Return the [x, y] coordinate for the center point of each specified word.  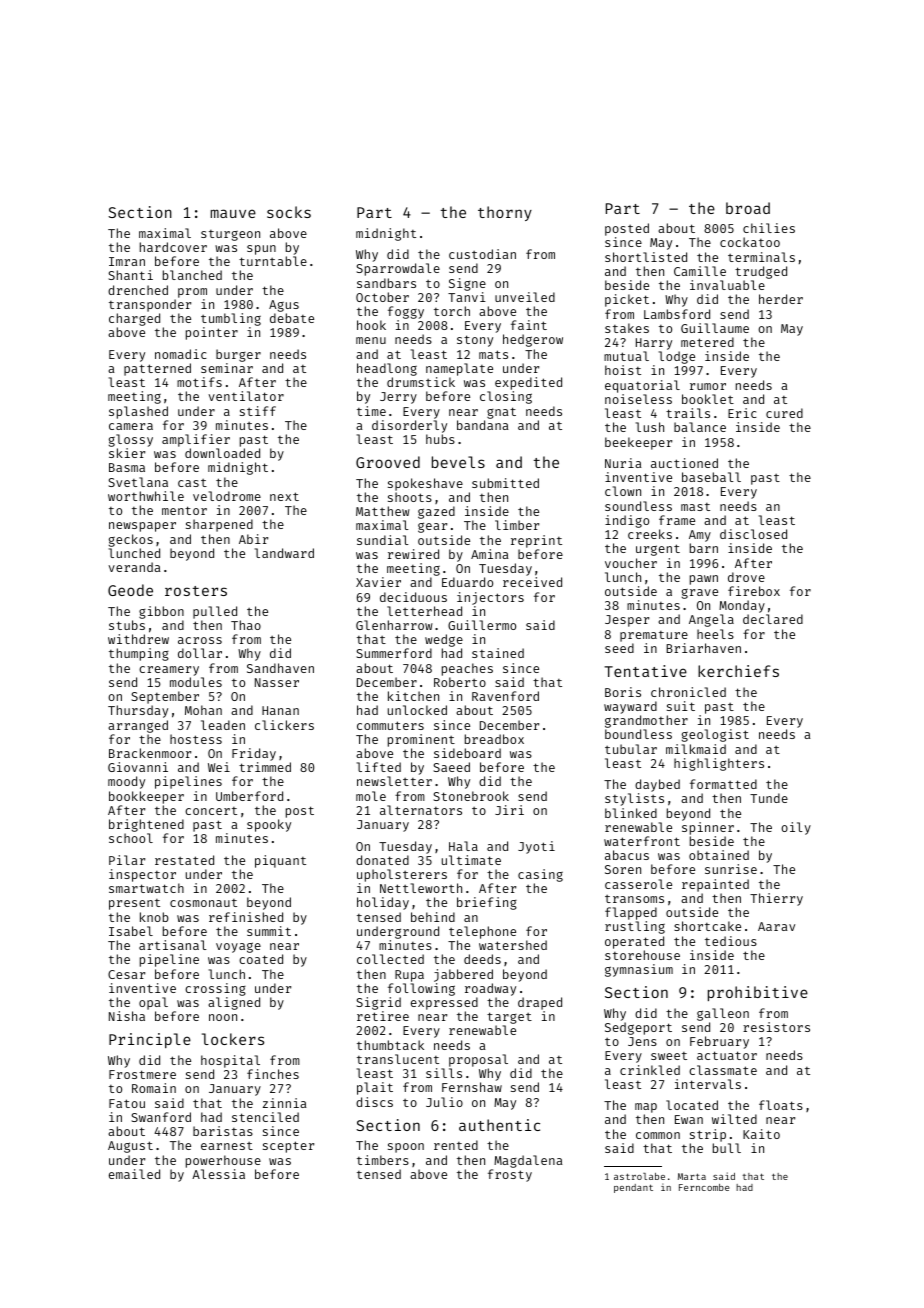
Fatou [127, 1103]
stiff [258, 411]
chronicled [688, 692]
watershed [513, 945]
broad [748, 208]
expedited [528, 383]
